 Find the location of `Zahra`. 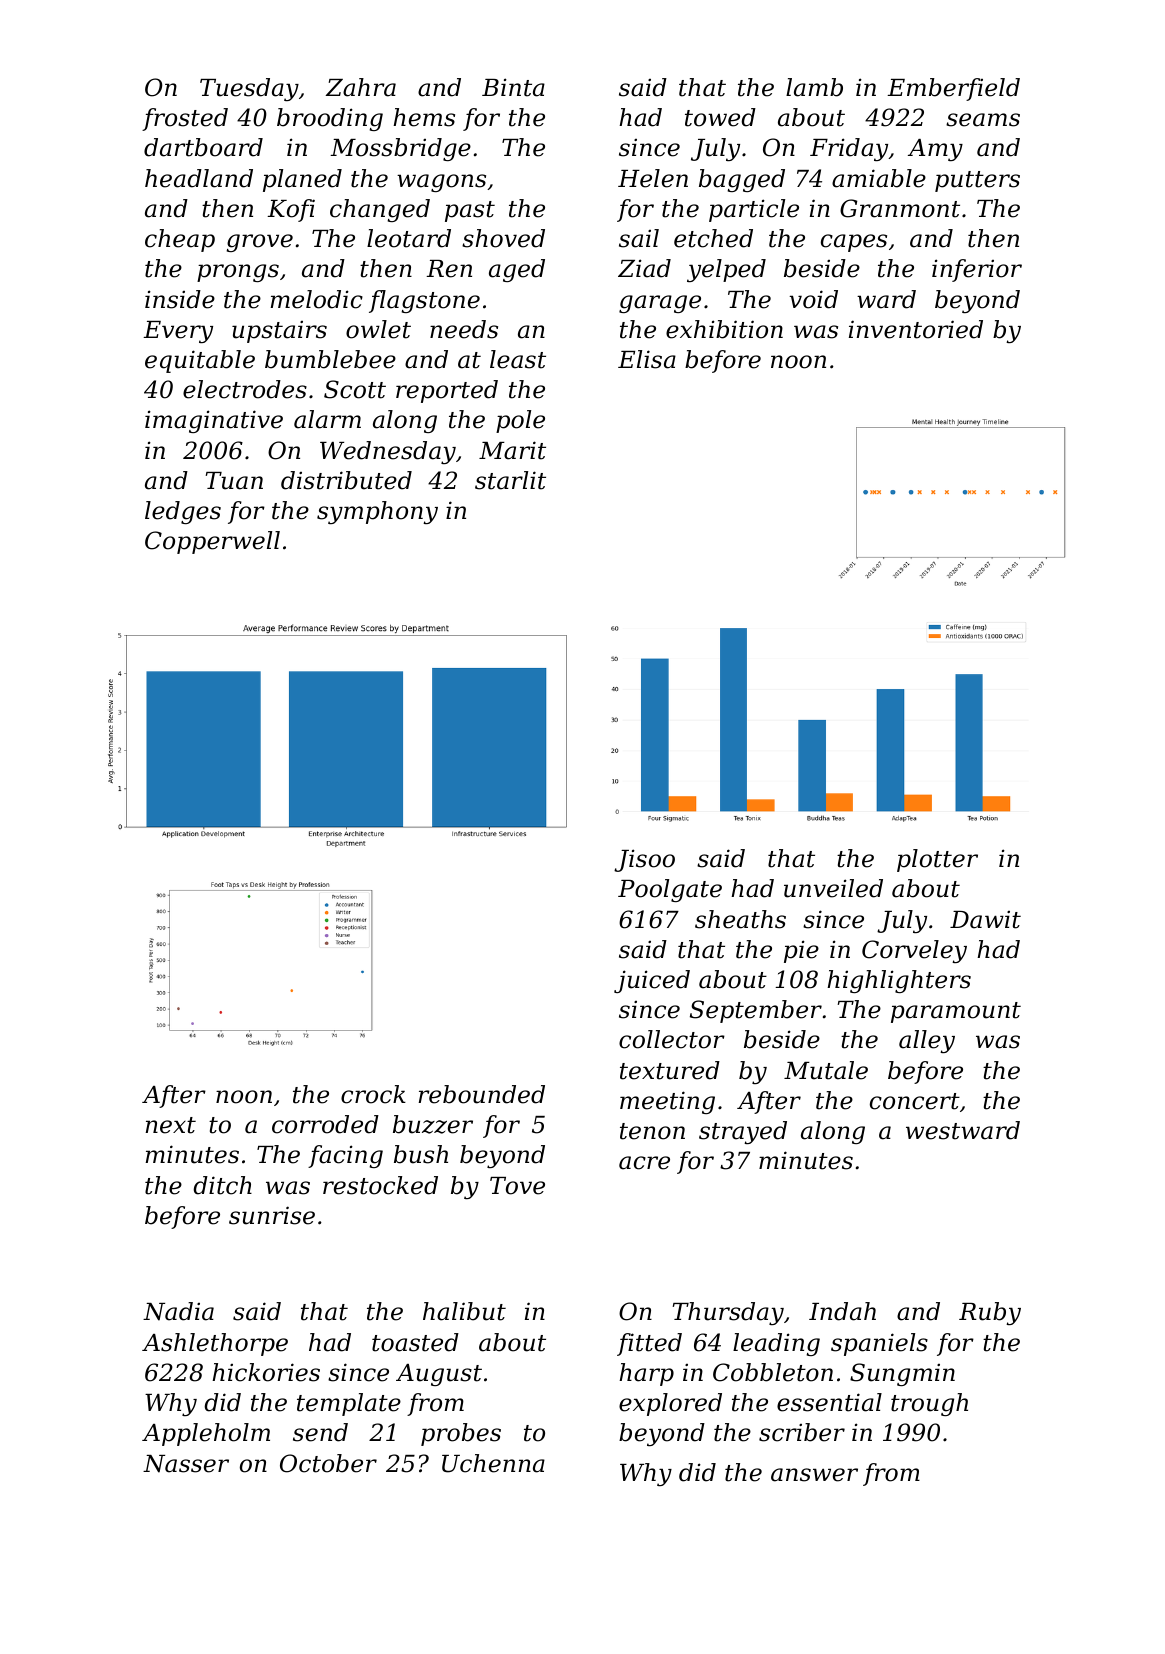

Zahra is located at coordinates (360, 87).
